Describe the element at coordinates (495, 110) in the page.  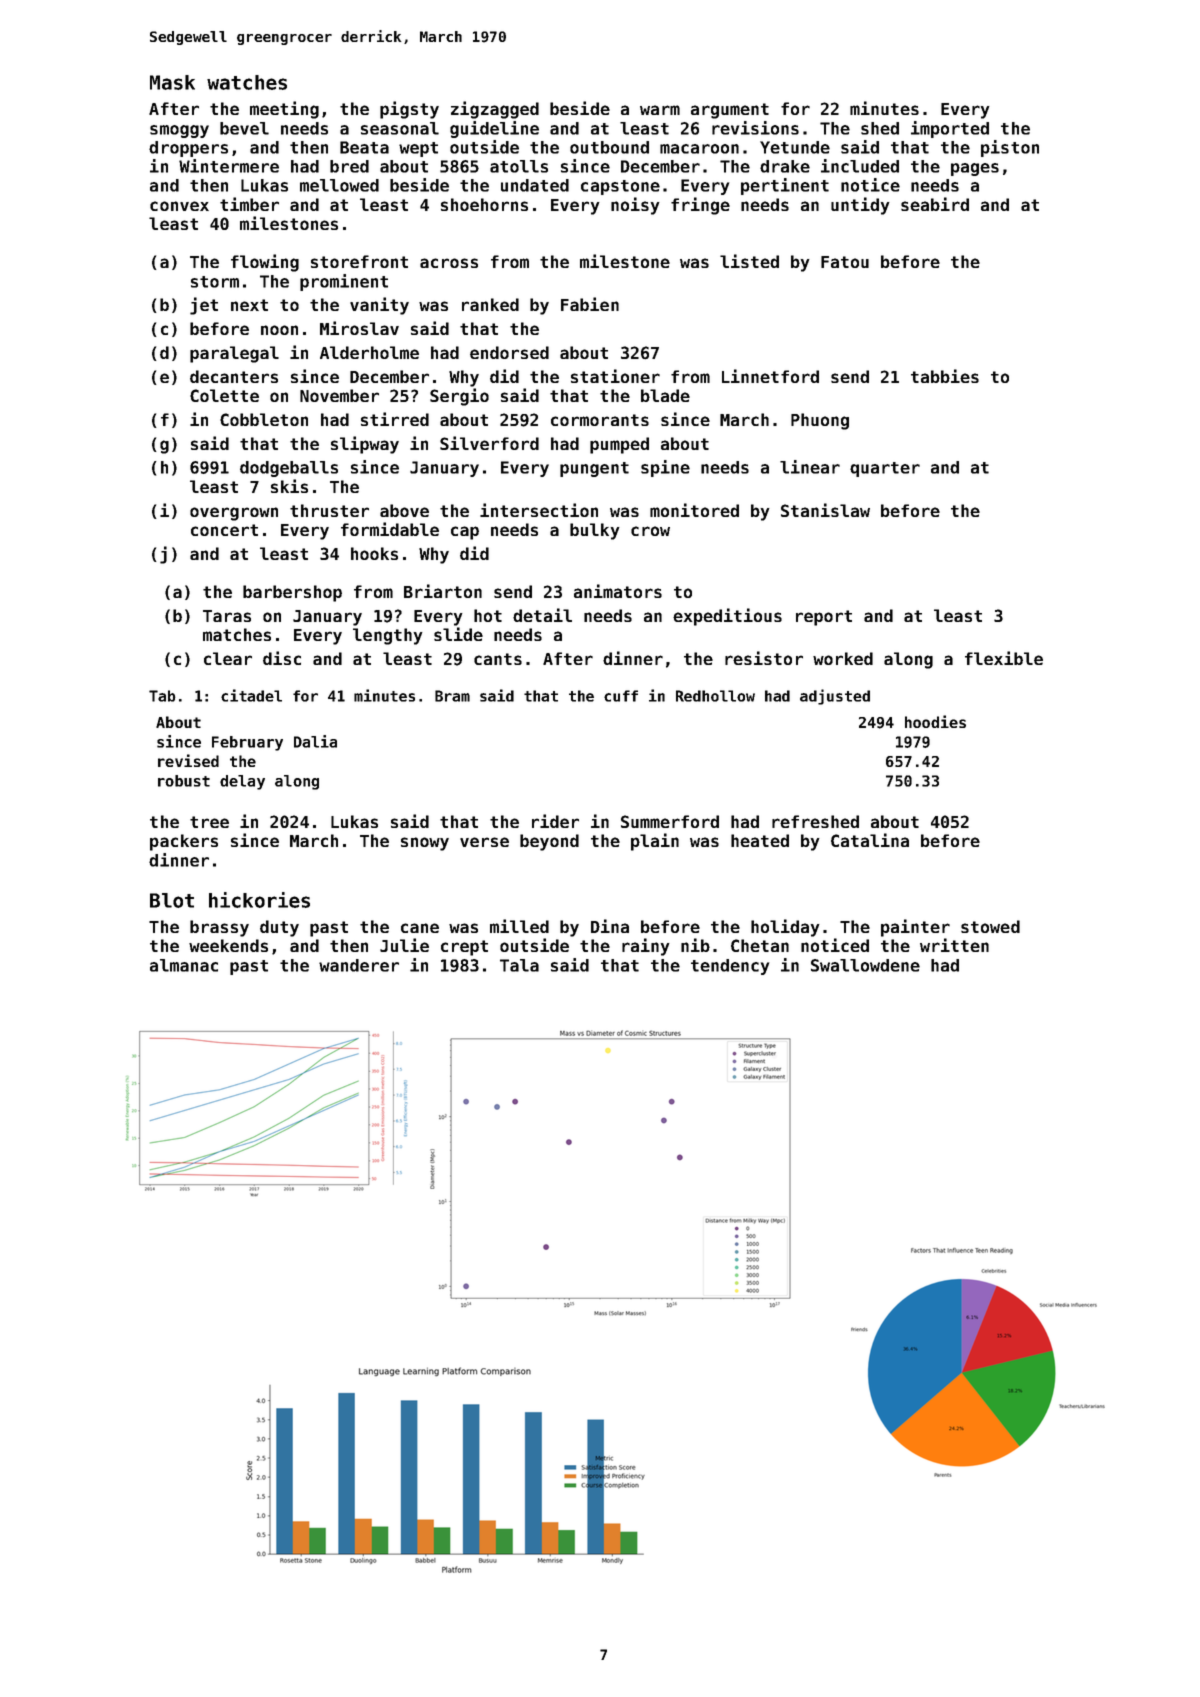
I see `zigzagged` at that location.
